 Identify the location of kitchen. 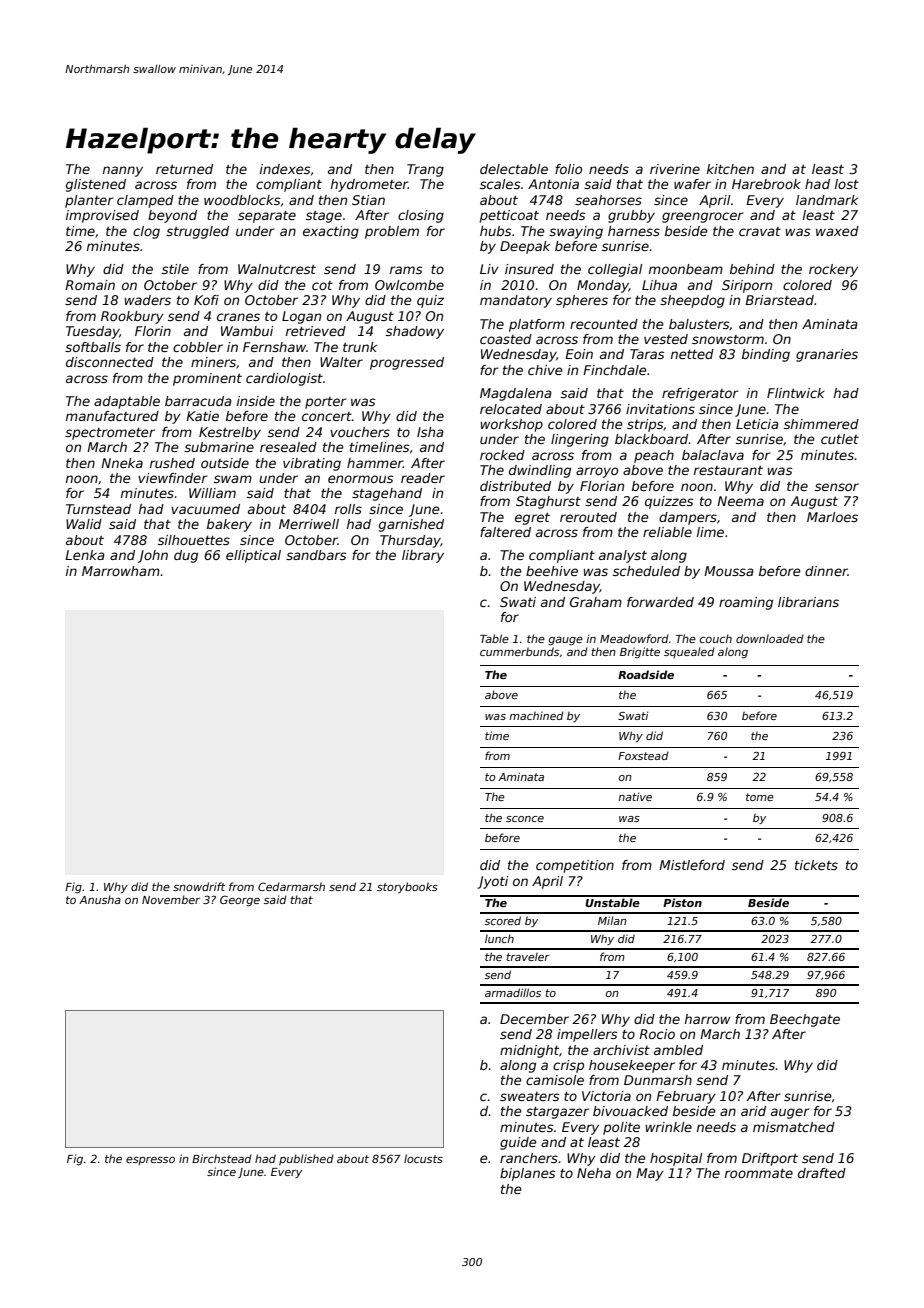
(730, 169).
